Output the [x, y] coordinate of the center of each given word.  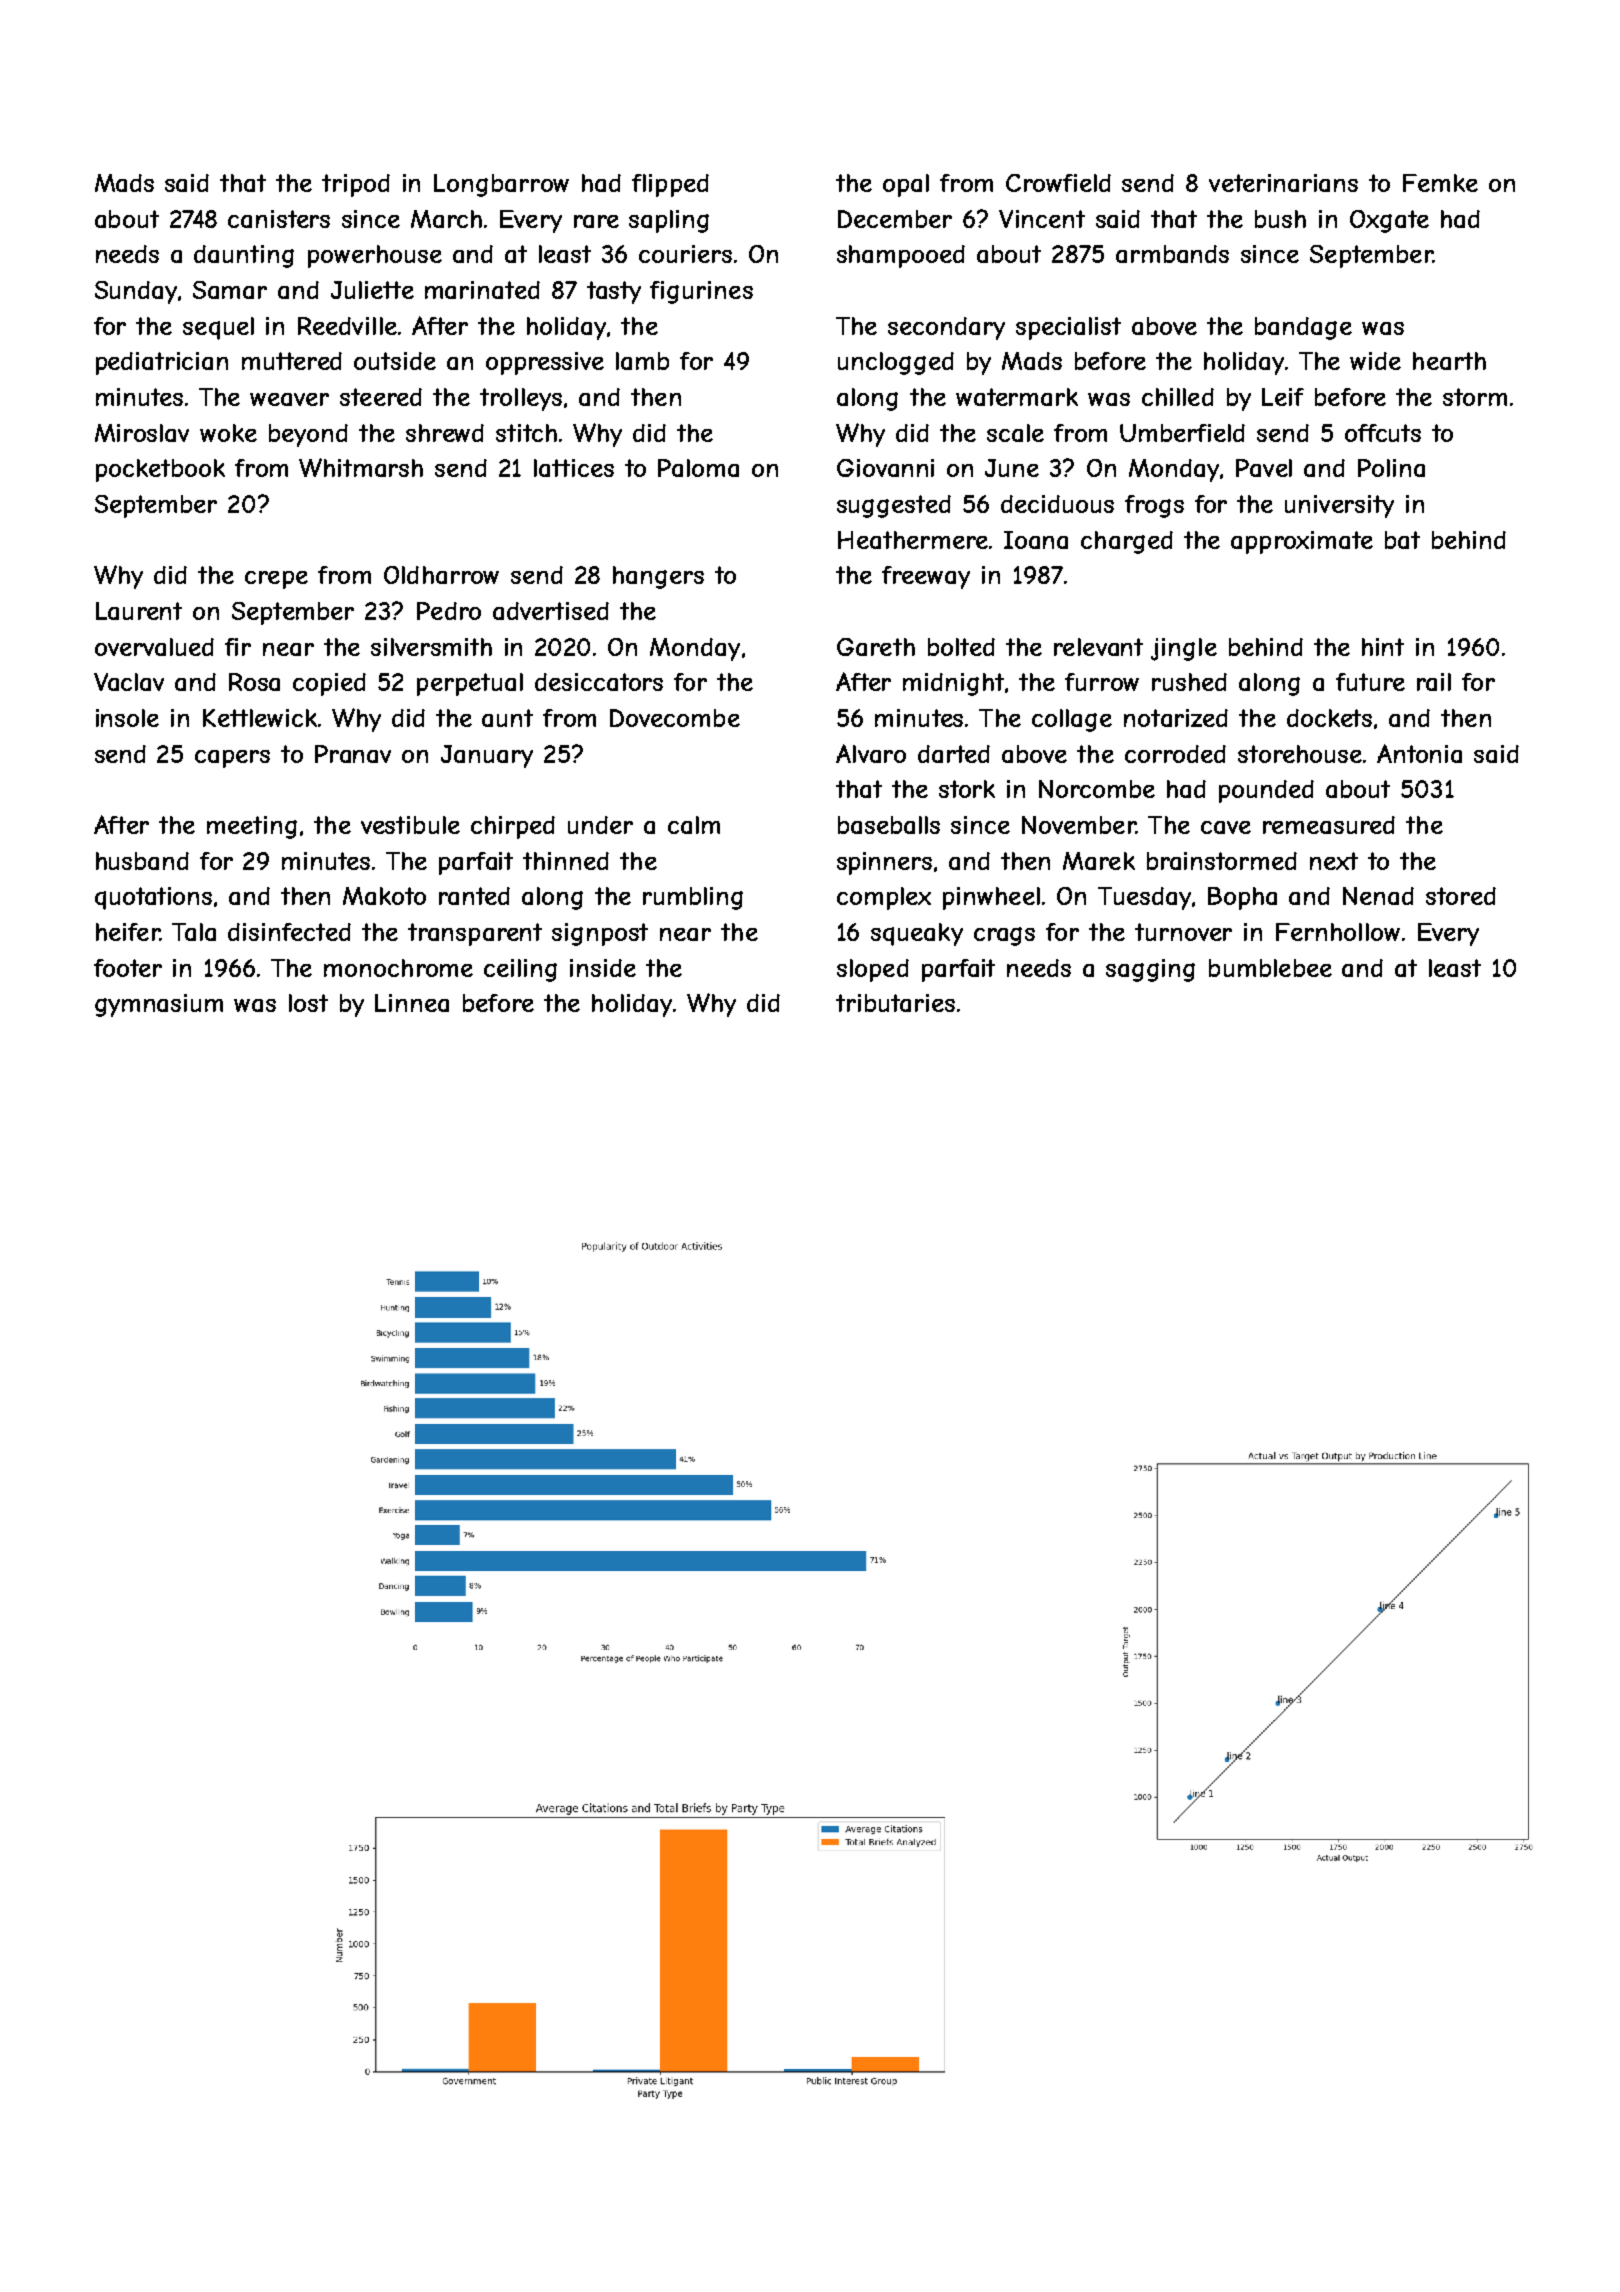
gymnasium [159, 1005]
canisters [279, 219]
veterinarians [1283, 183]
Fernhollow [1338, 932]
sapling [669, 221]
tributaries [895, 1003]
